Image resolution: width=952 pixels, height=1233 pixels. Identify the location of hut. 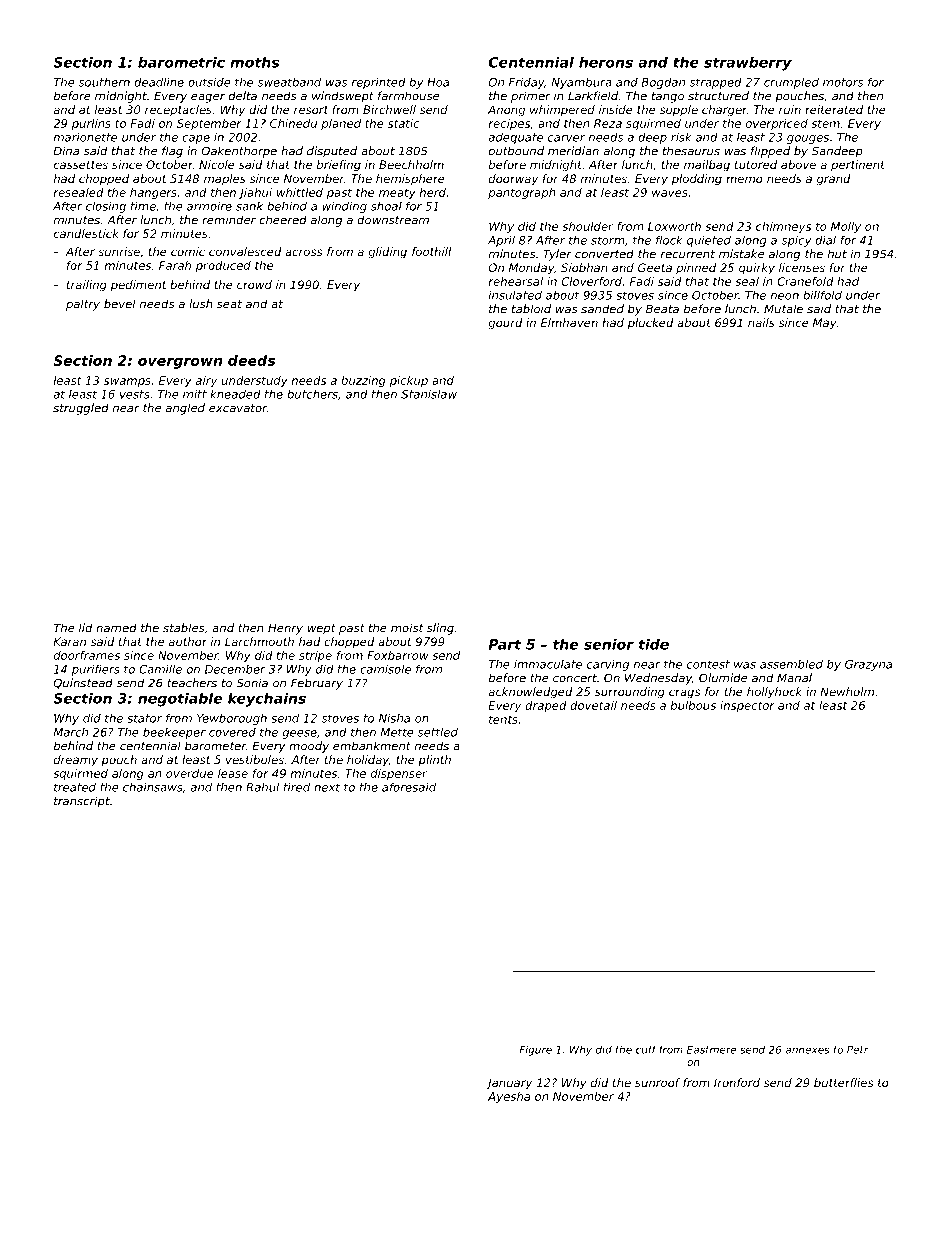
(837, 254).
